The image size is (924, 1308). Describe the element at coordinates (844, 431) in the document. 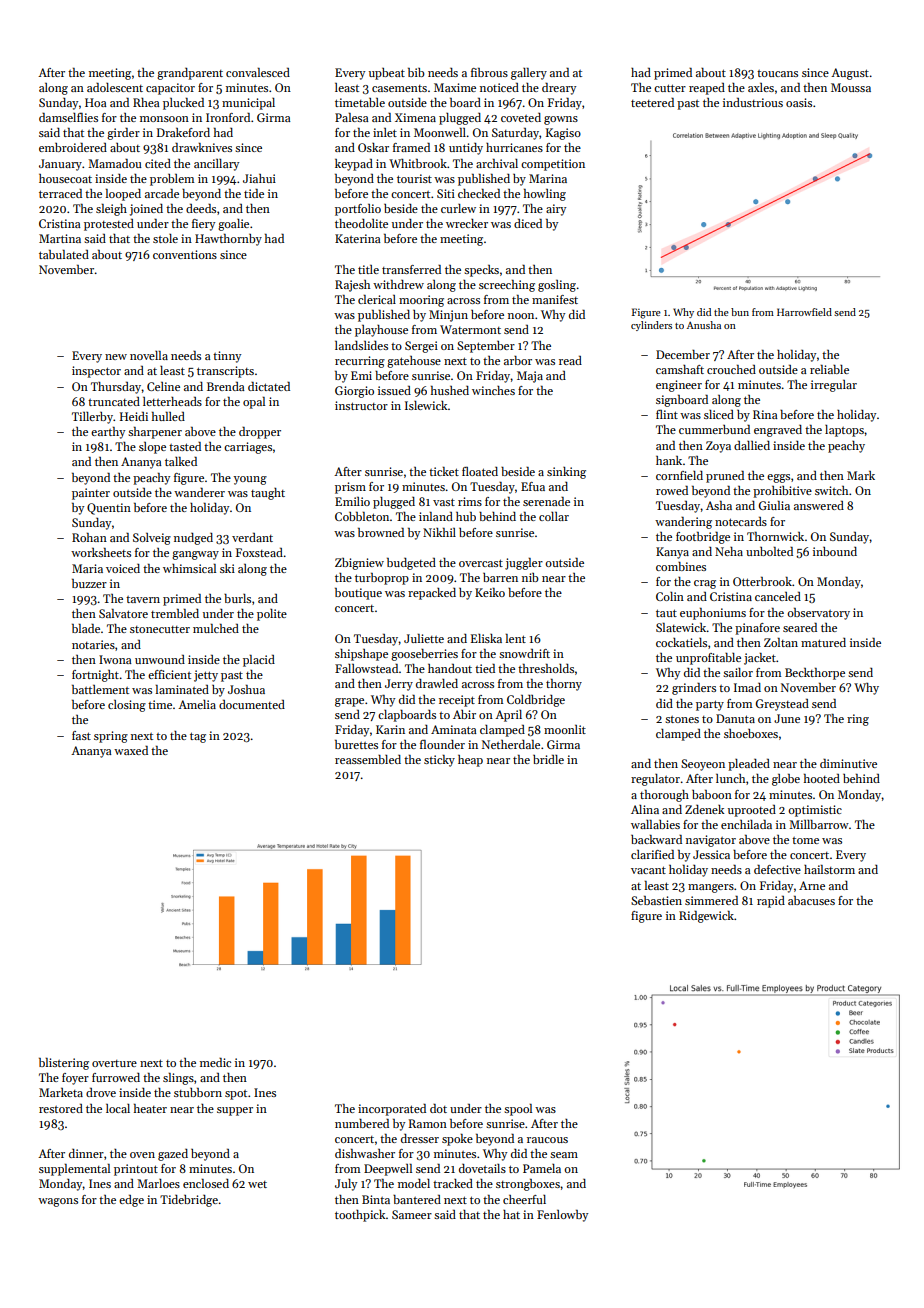

I see `laptops` at that location.
